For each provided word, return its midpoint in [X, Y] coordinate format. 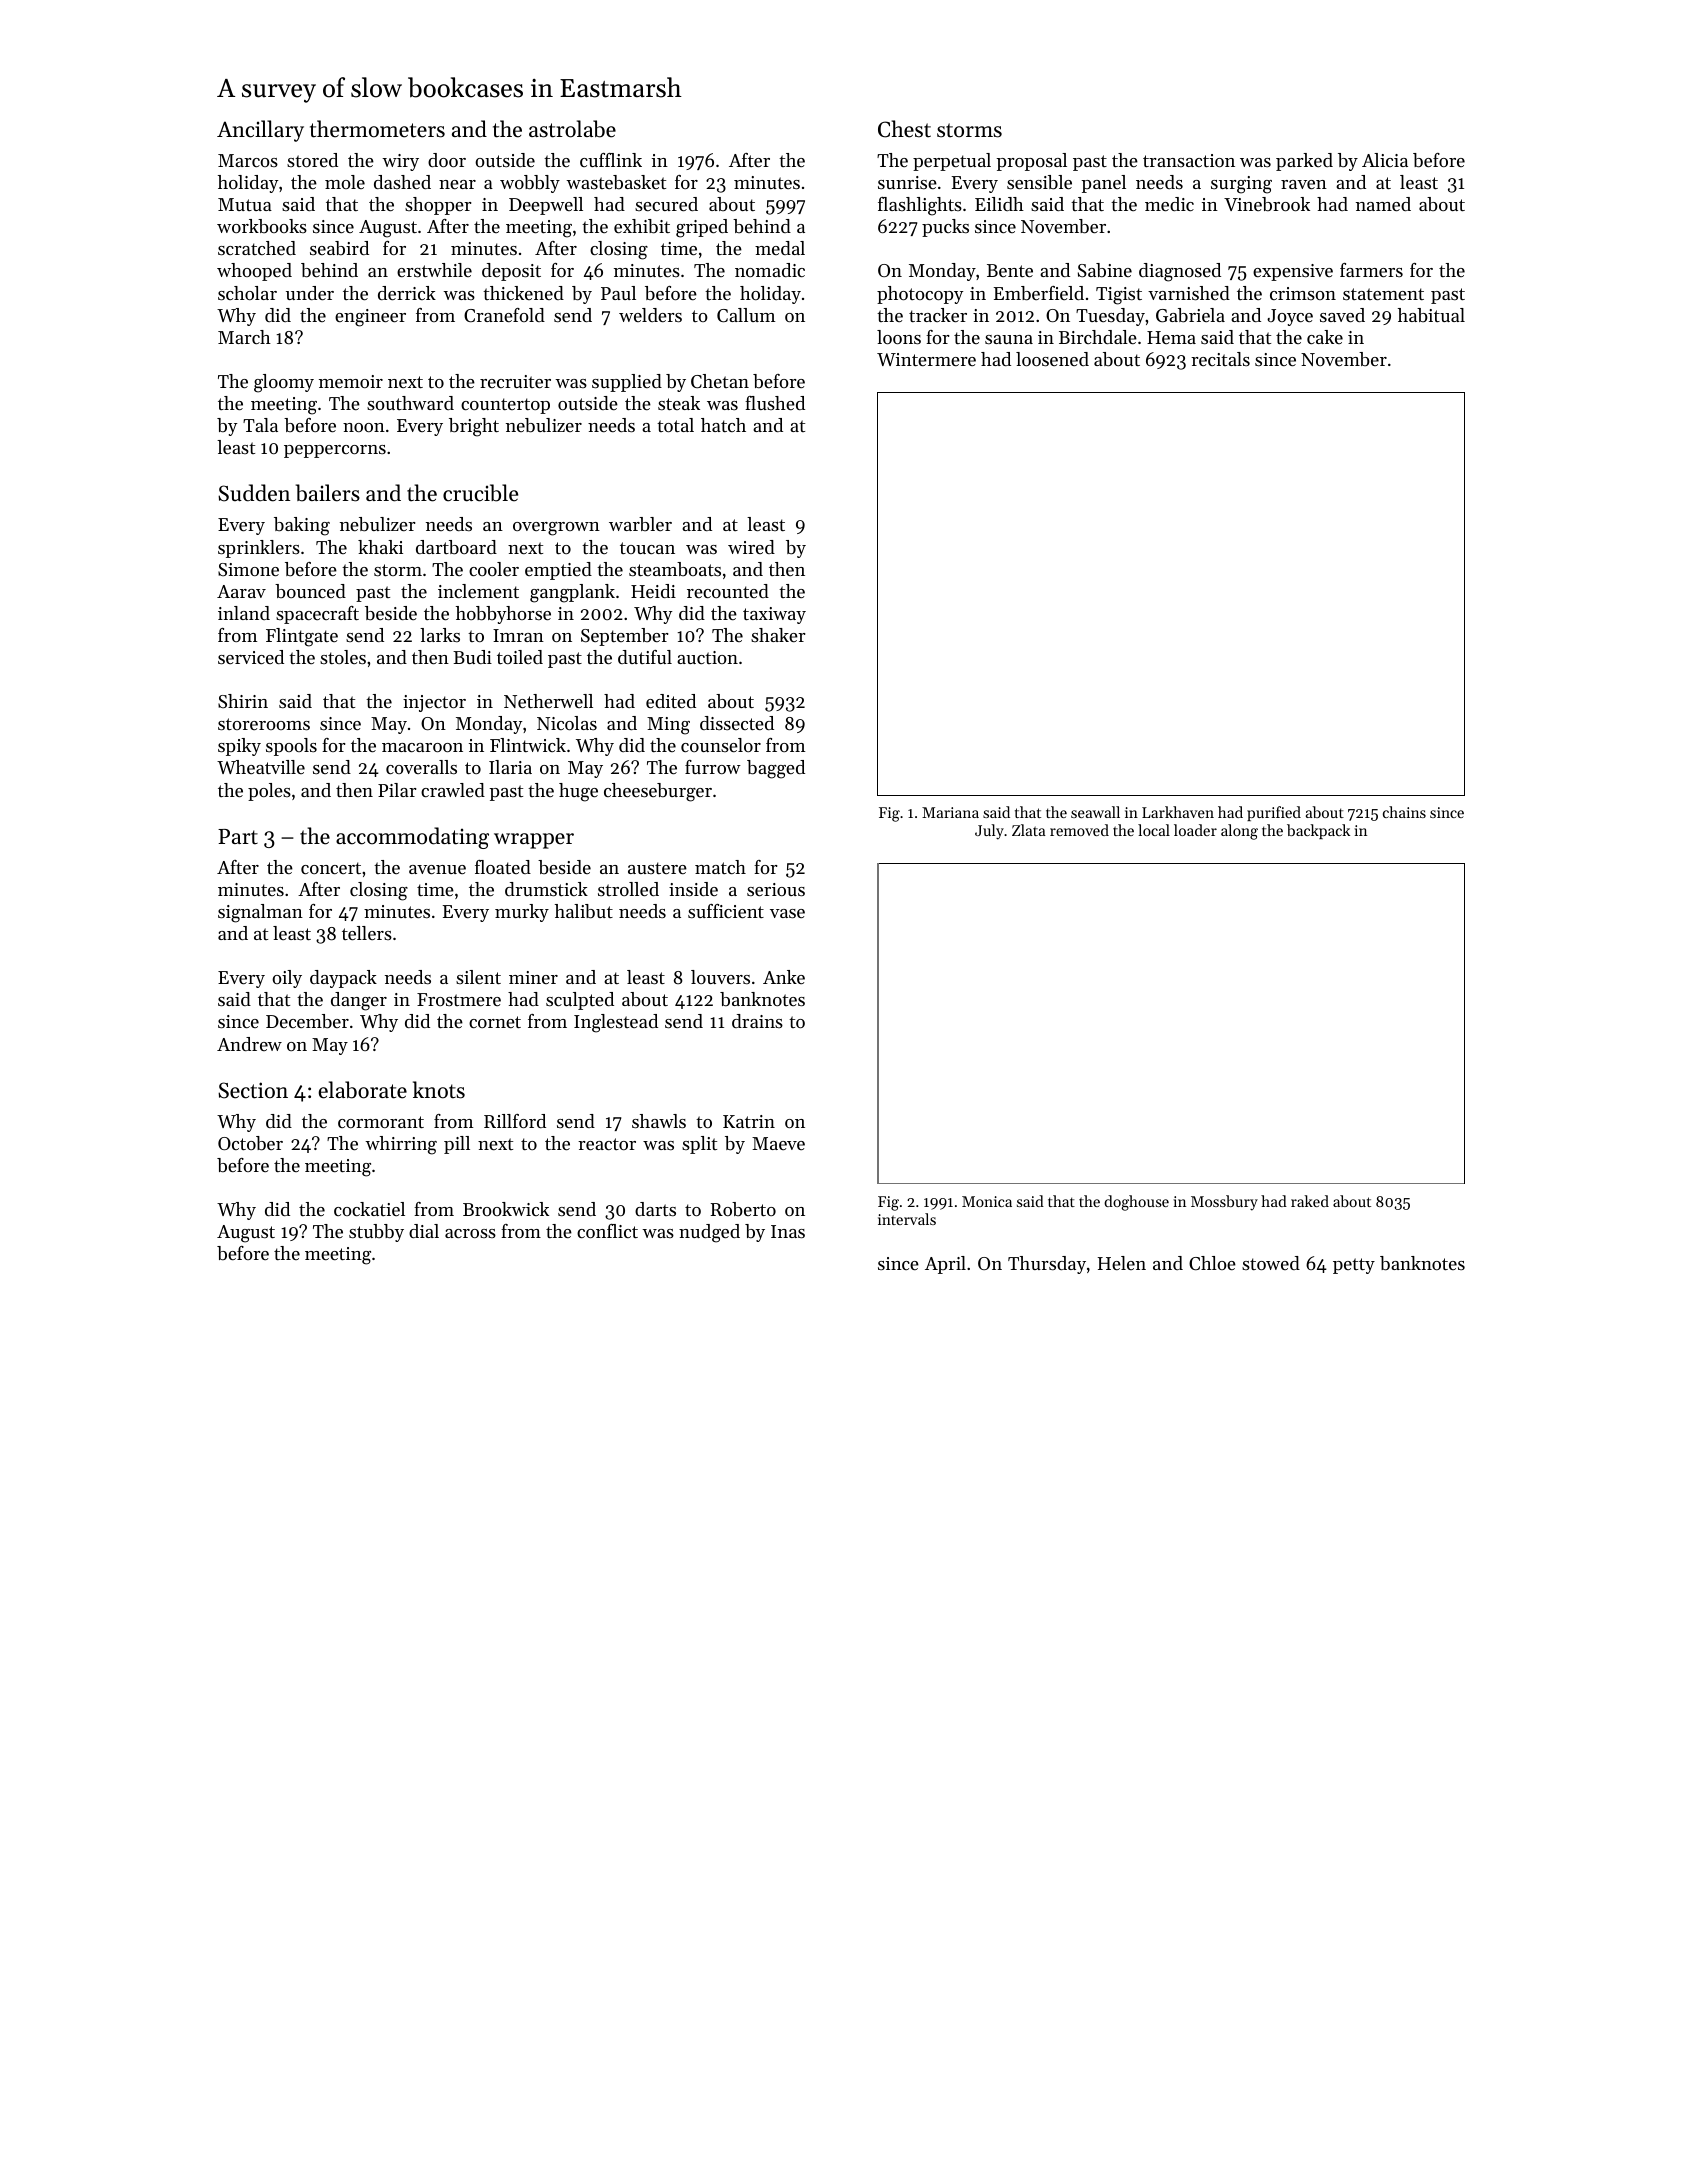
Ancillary [260, 131]
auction [707, 657]
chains [1404, 812]
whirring [401, 1145]
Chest [904, 129]
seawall [1095, 812]
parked [1304, 162]
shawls [659, 1121]
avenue [437, 869]
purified [1274, 813]
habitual [1431, 315]
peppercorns [335, 451]
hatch [723, 425]
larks [440, 635]
